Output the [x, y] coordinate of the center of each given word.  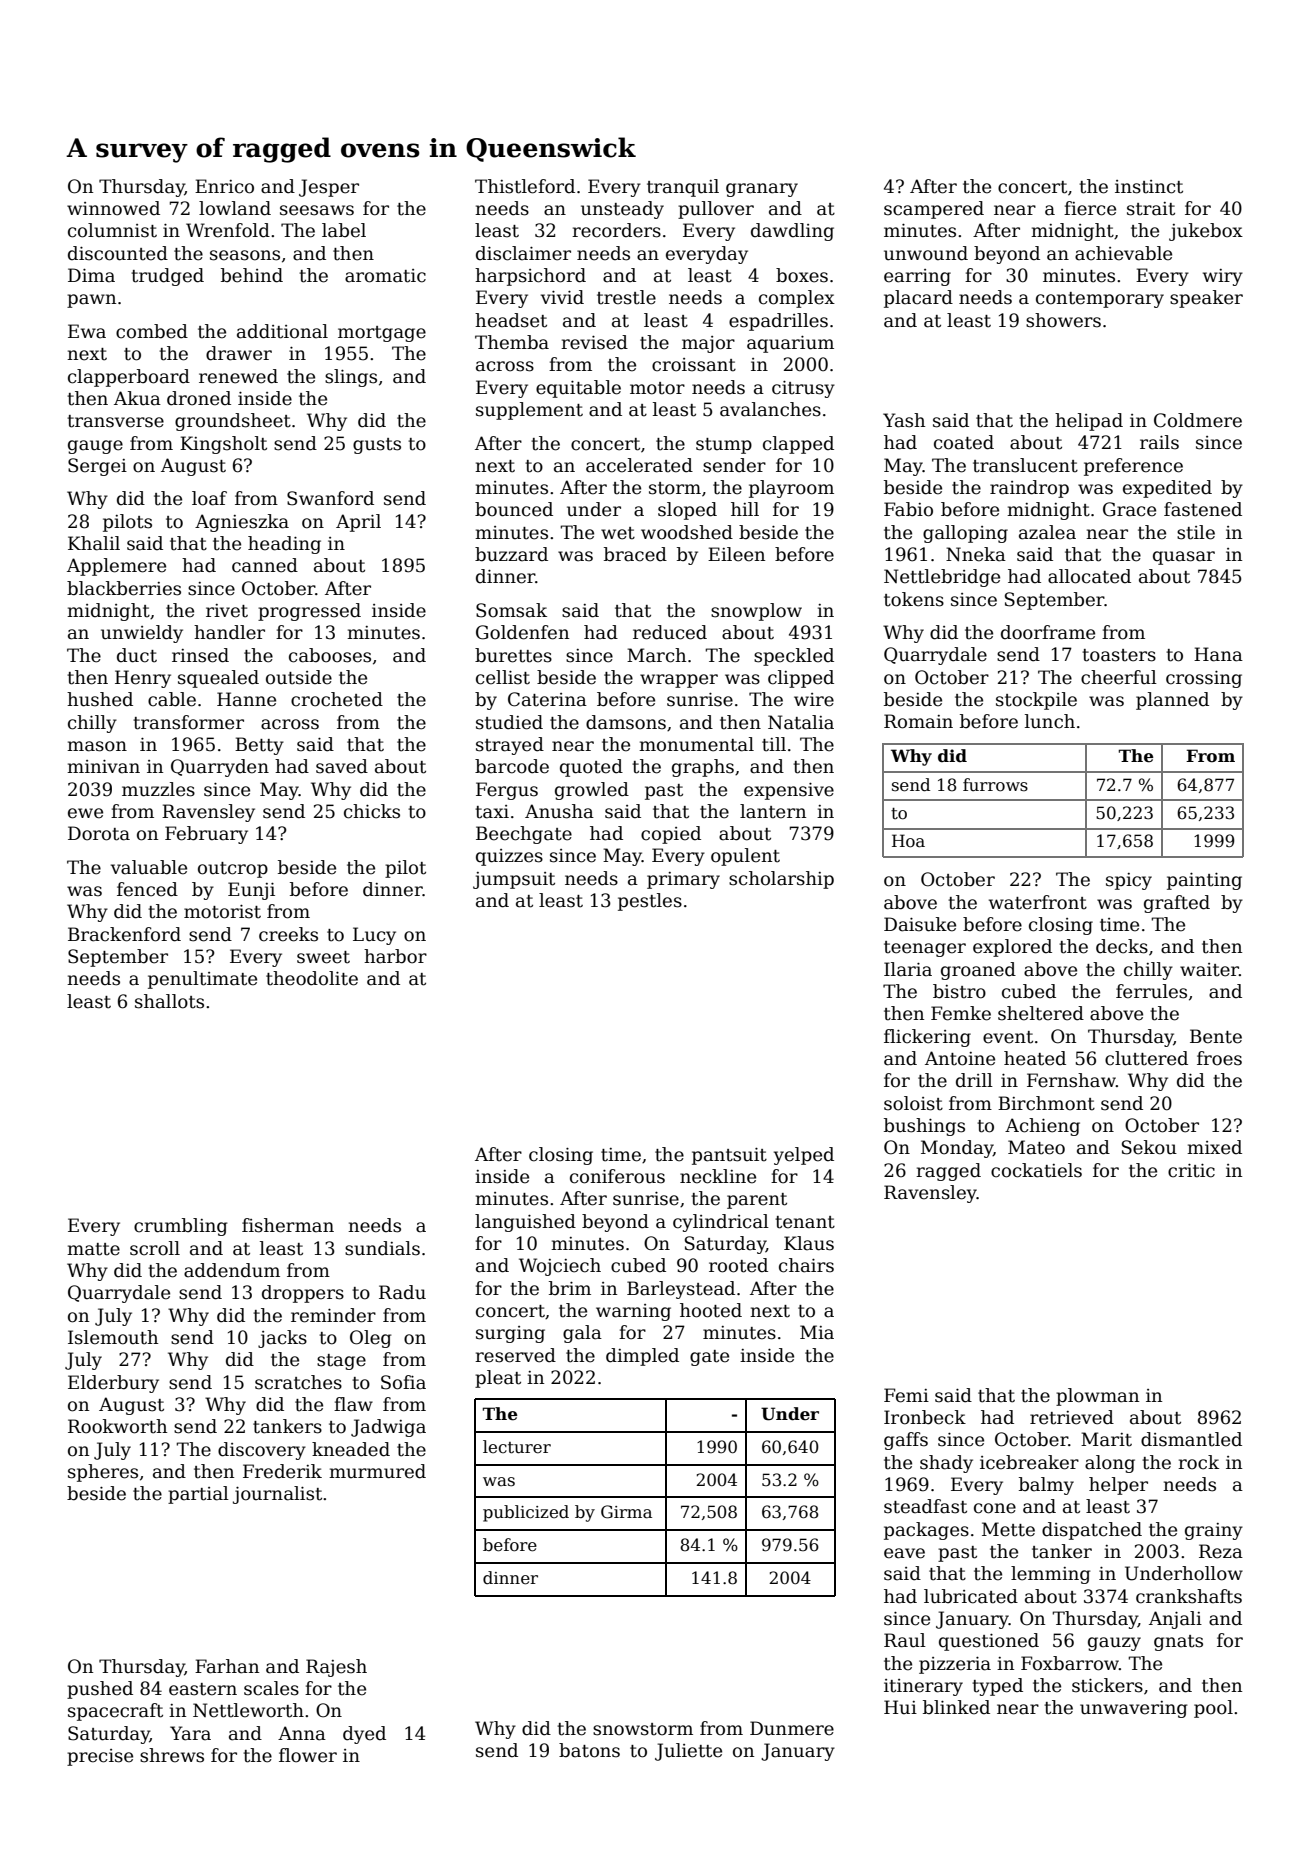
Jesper [329, 188]
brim [570, 1288]
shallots [169, 1001]
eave [904, 1553]
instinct [1149, 187]
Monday [957, 1149]
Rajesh [336, 1668]
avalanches [770, 409]
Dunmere [792, 1728]
